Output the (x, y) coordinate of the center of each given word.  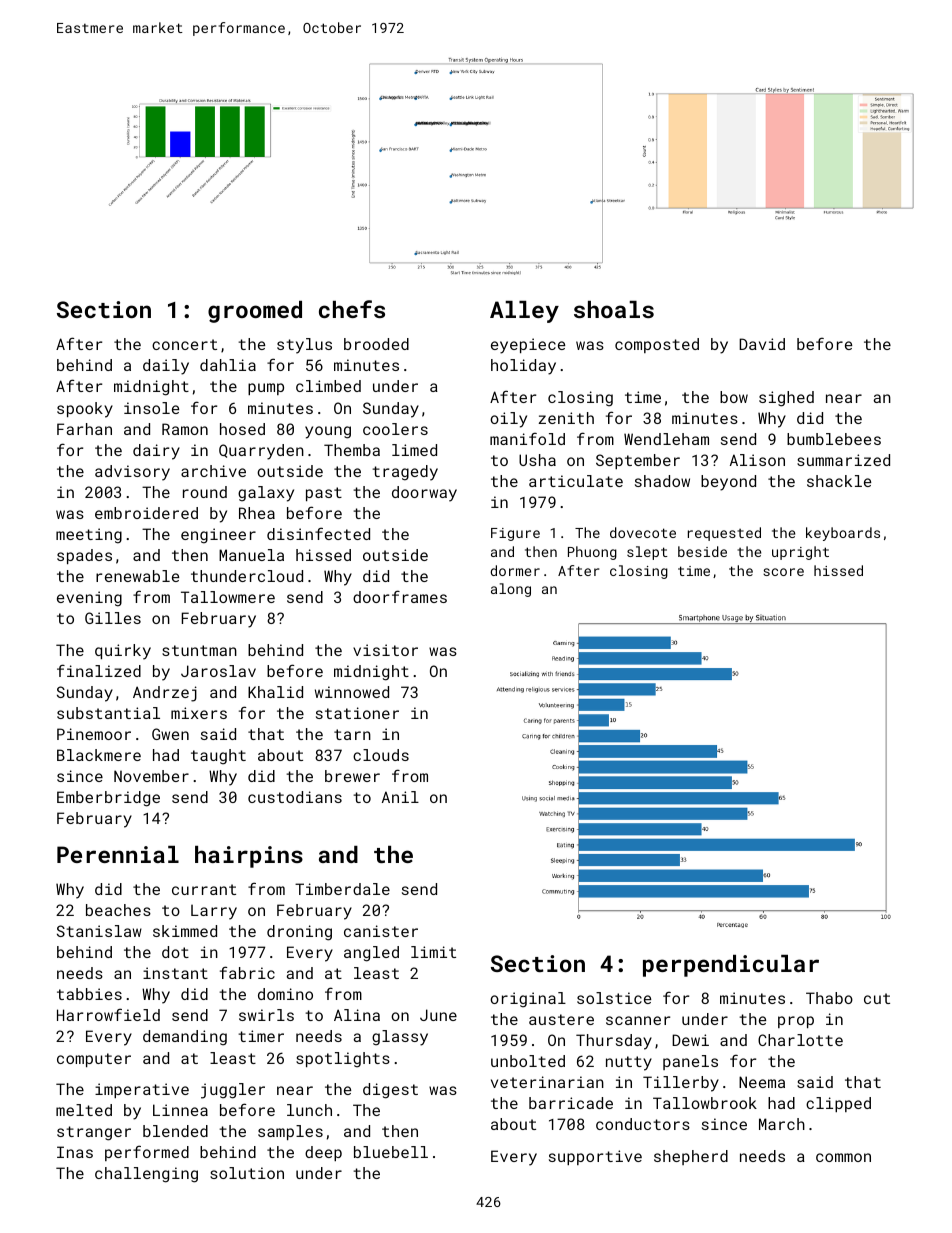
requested (724, 534)
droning (299, 933)
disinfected (318, 533)
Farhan (84, 429)
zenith (566, 418)
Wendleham (666, 439)
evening (89, 599)
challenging (146, 1175)
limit (433, 952)
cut (877, 998)
